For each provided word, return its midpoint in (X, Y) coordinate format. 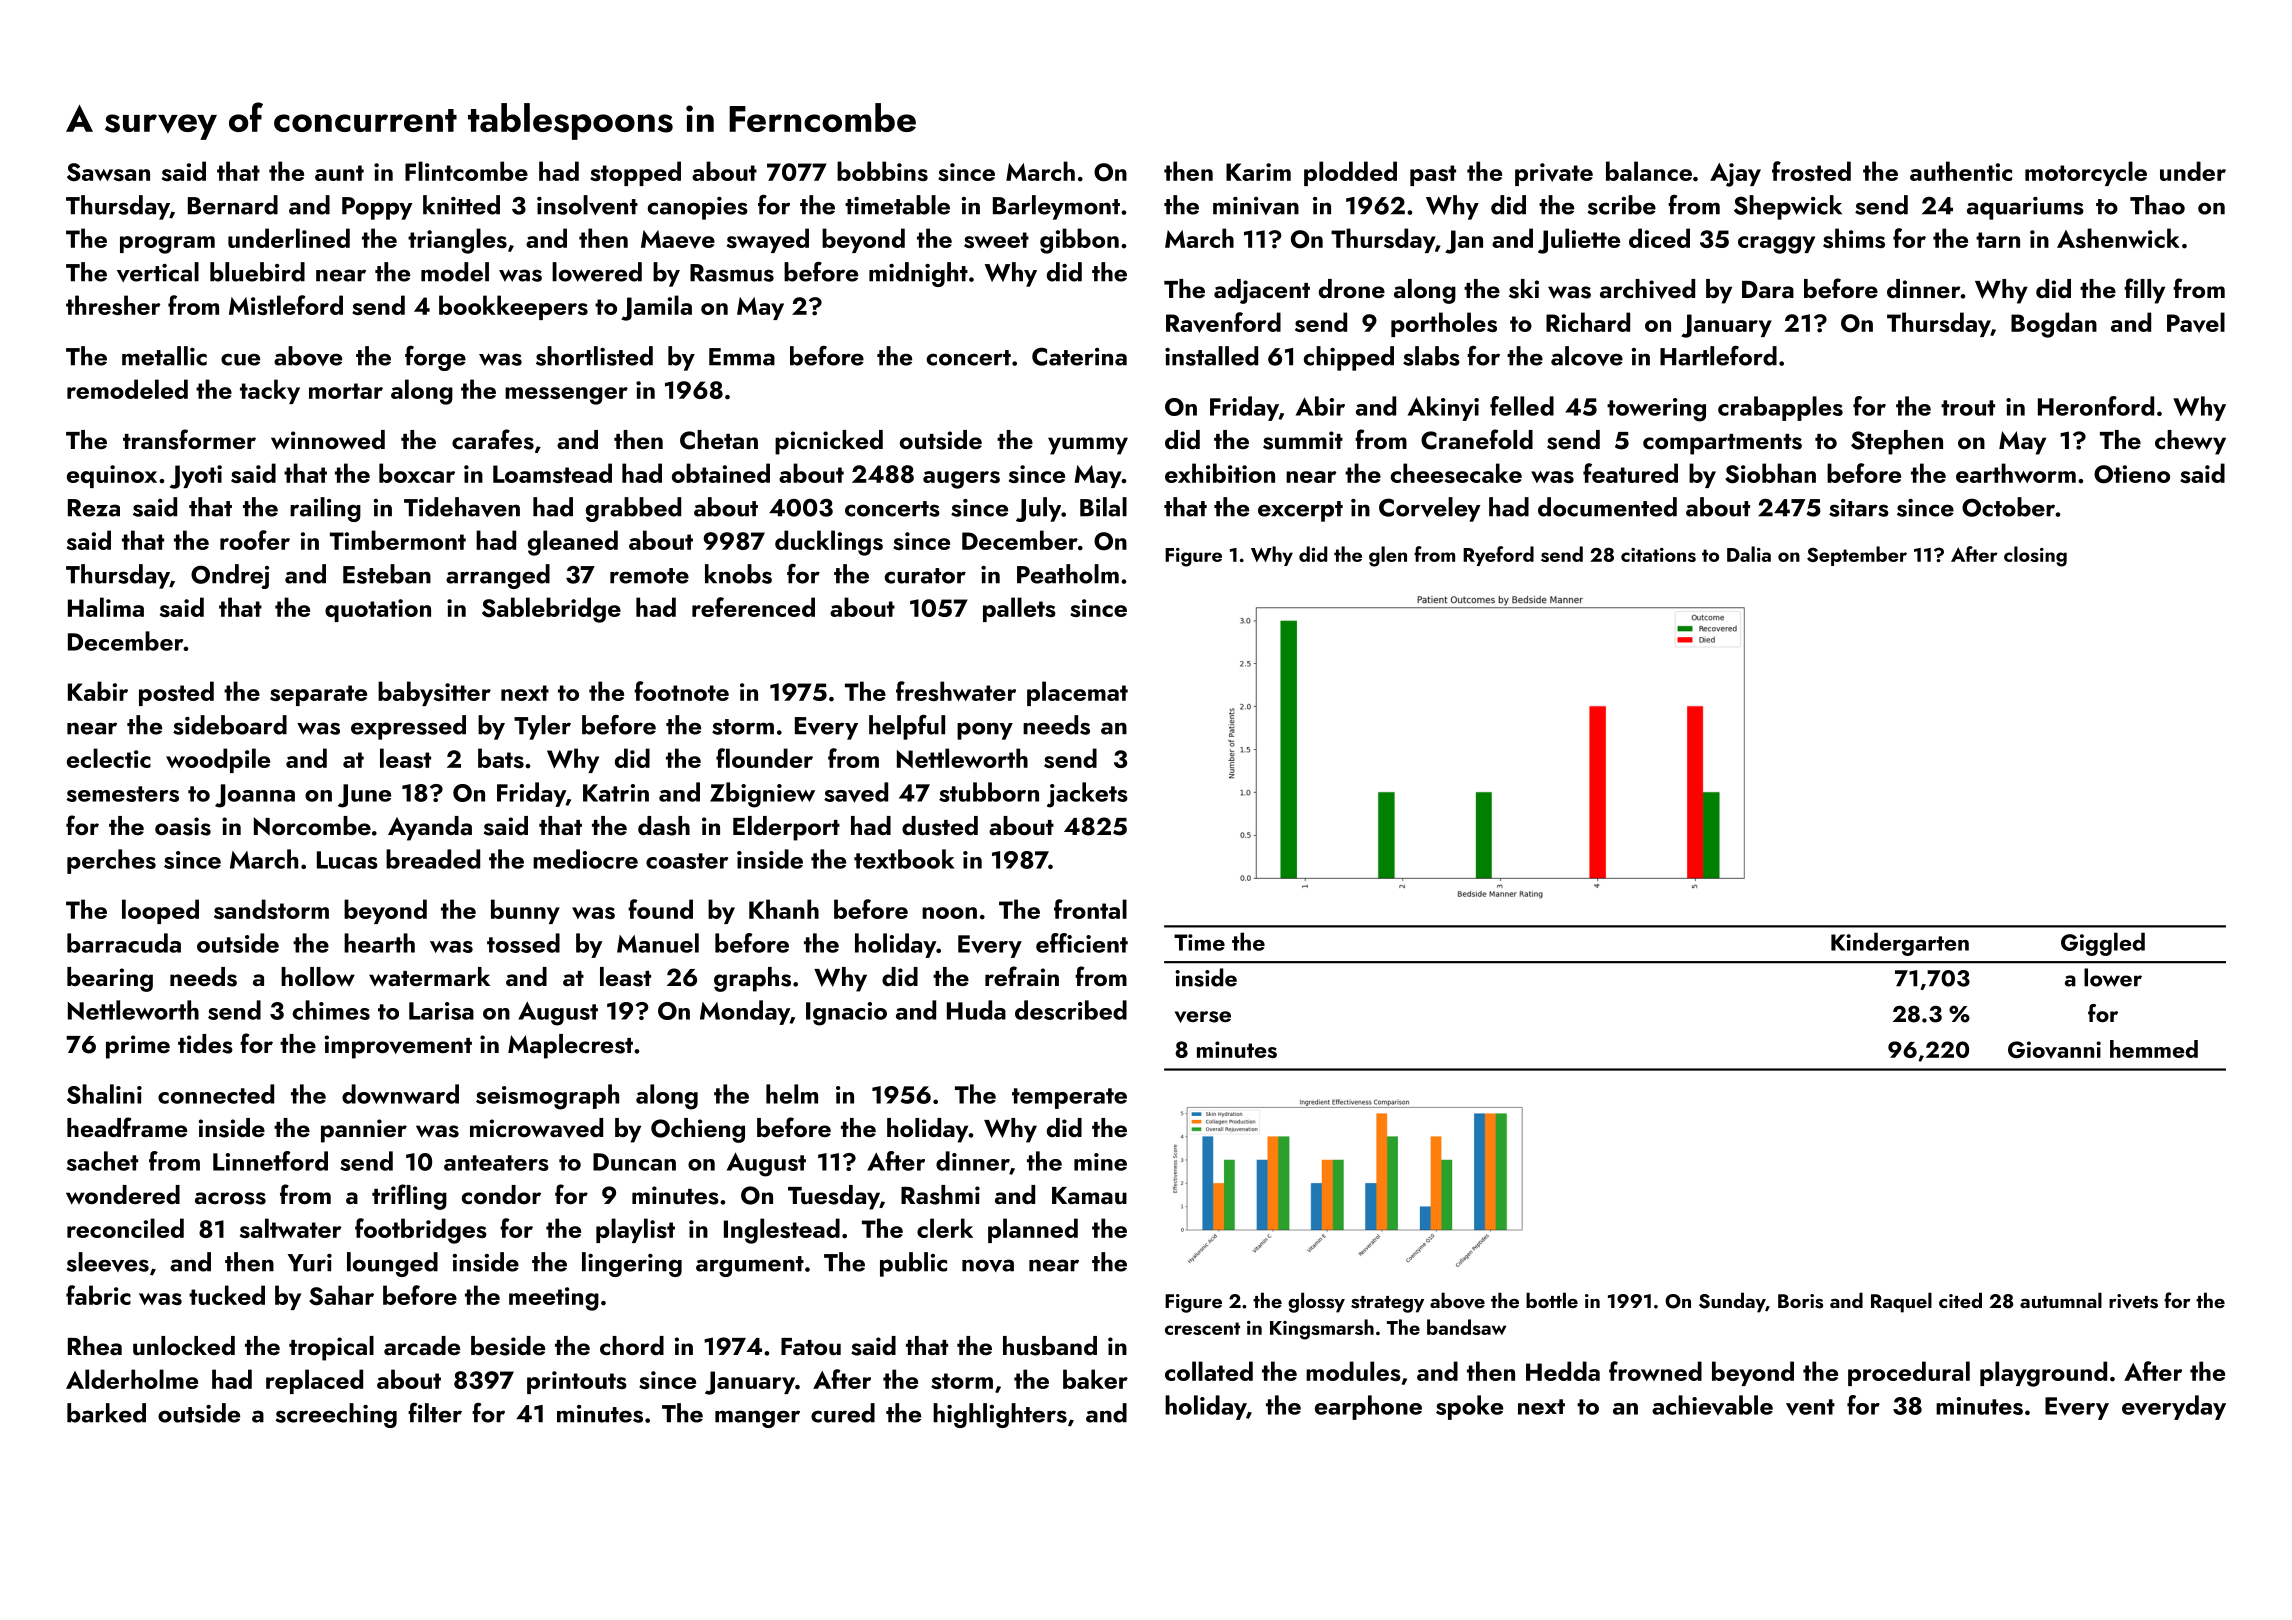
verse (1203, 1017)
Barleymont (1056, 207)
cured (843, 1413)
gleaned (573, 543)
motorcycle (2086, 173)
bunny (525, 911)
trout (1968, 408)
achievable (1712, 1405)
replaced (314, 1381)
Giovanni (2054, 1050)
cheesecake (1456, 473)
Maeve (678, 239)
